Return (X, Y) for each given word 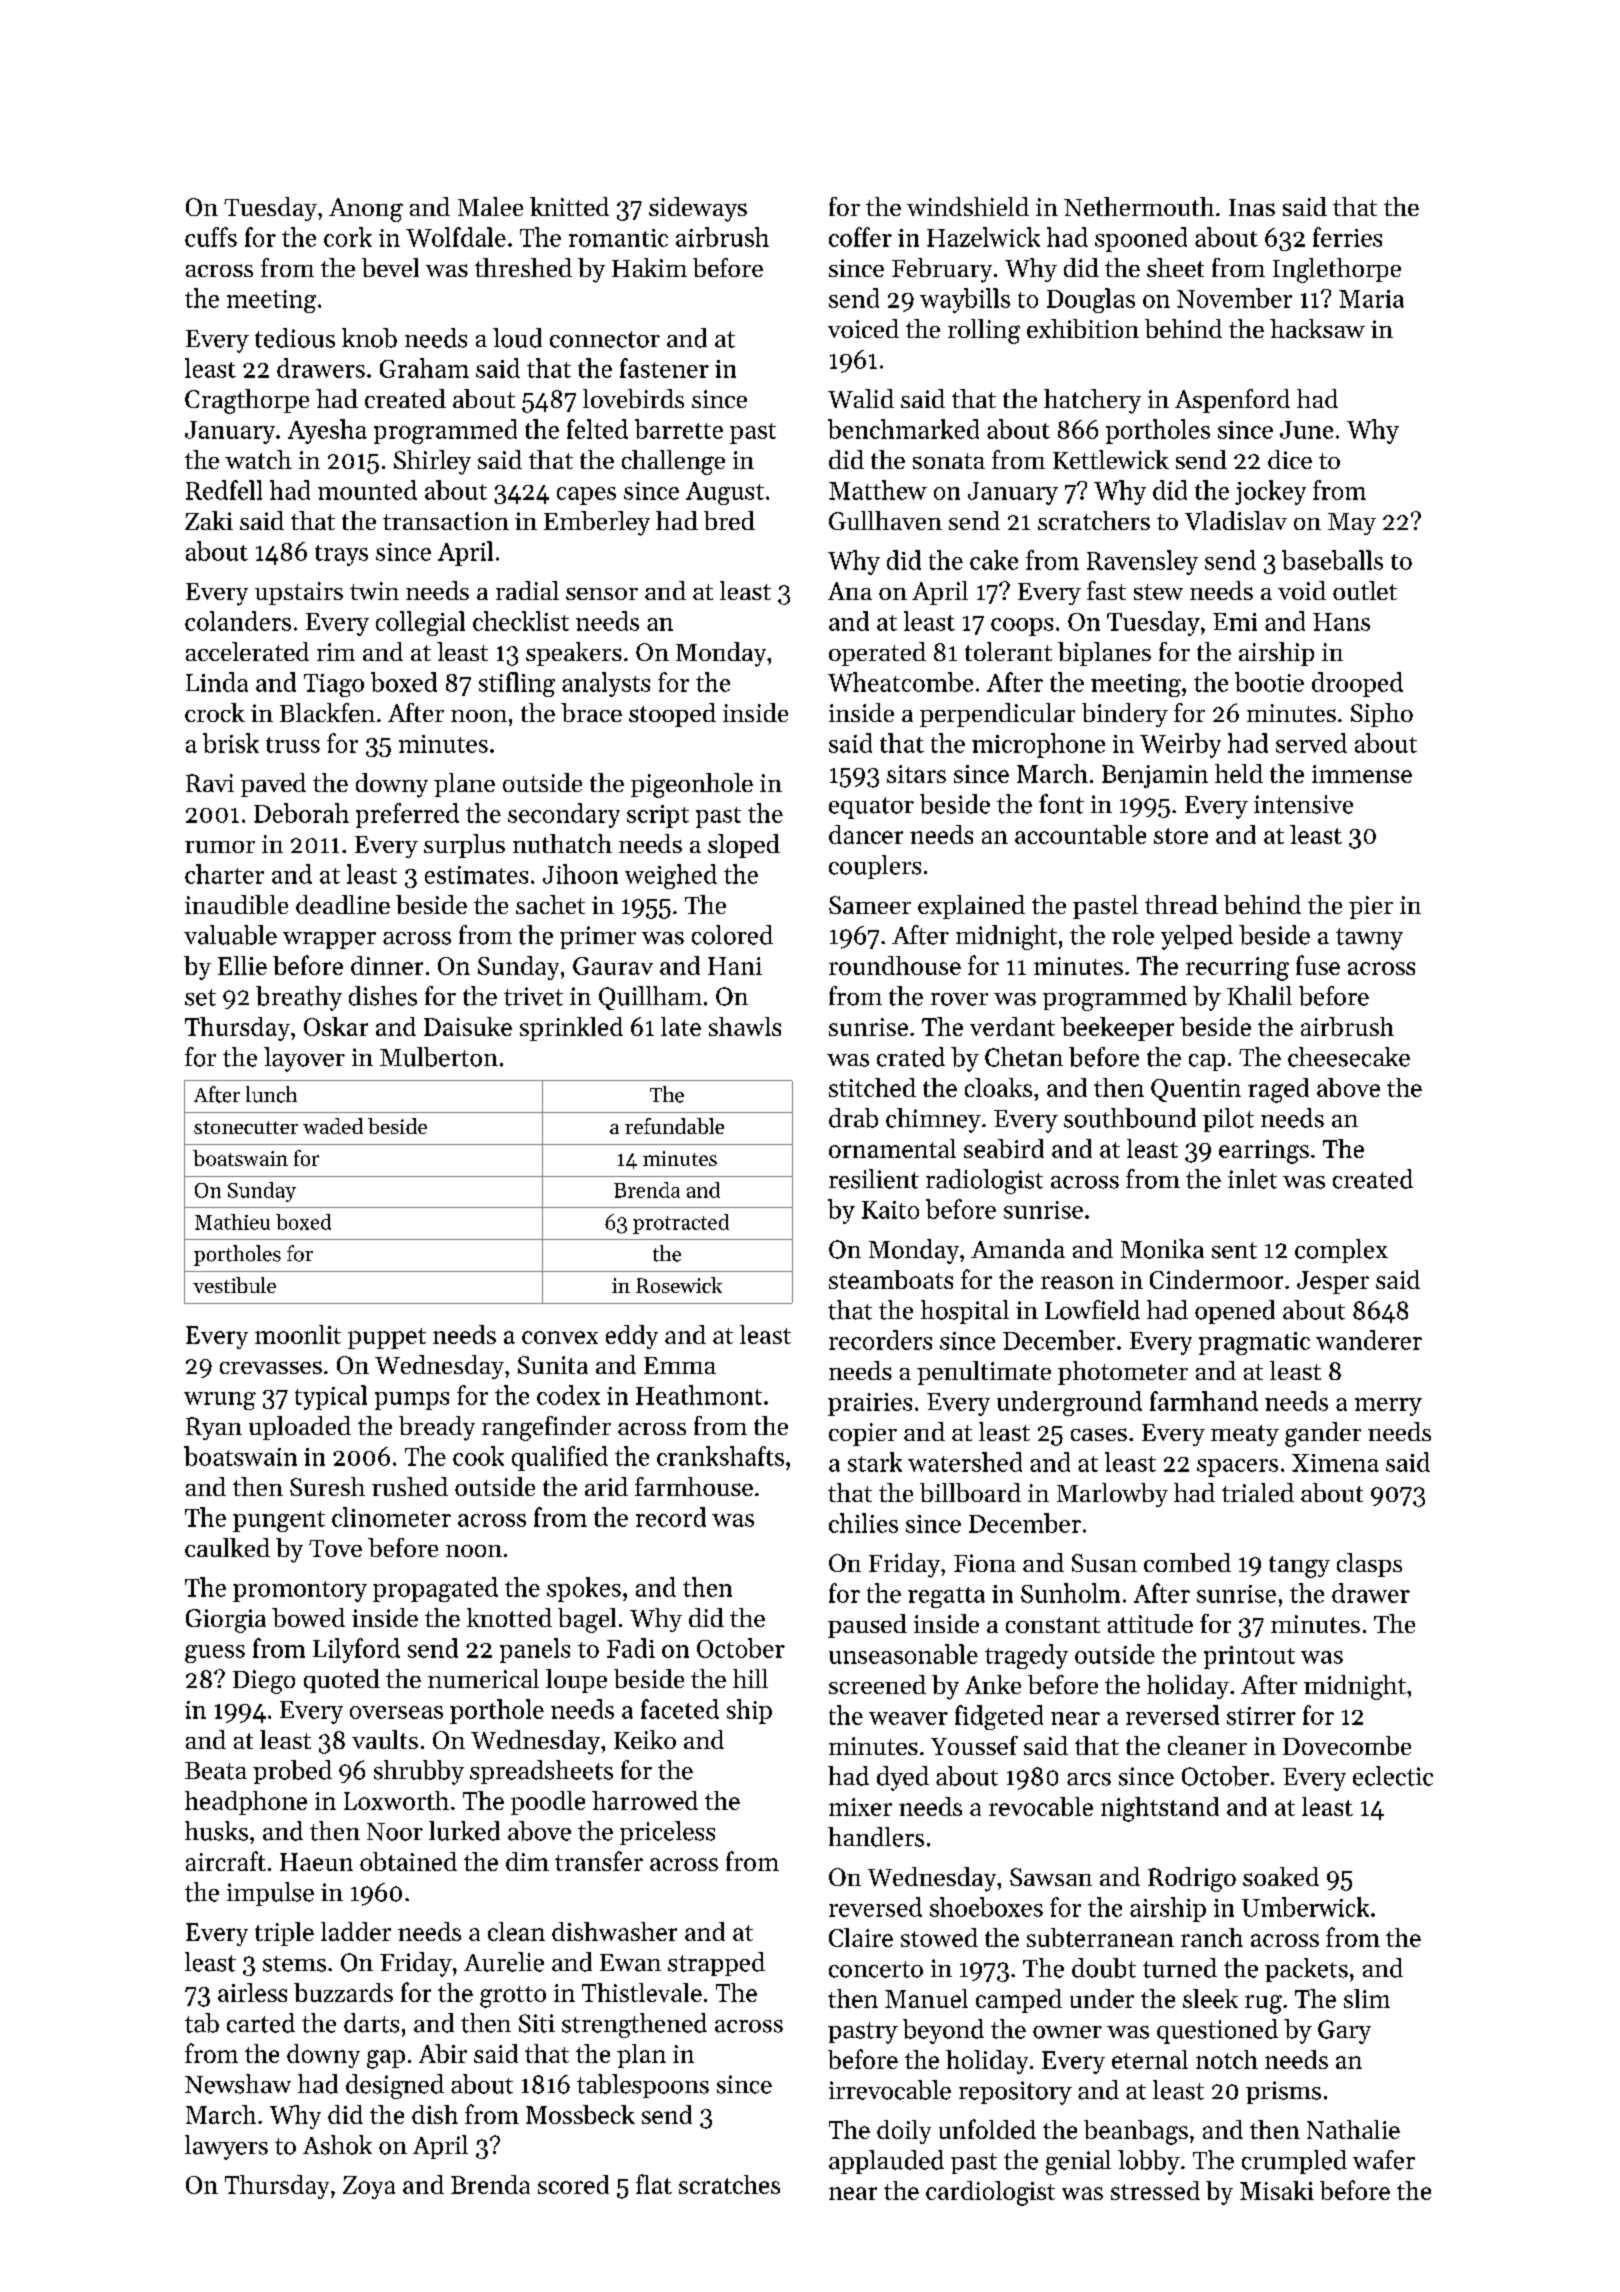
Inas (1252, 207)
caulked (227, 1547)
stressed (1155, 2190)
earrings (1264, 1152)
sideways (698, 209)
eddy (632, 1337)
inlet (1252, 1179)
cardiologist (990, 2193)
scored (573, 2184)
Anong (366, 210)
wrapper (329, 940)
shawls (745, 1026)
